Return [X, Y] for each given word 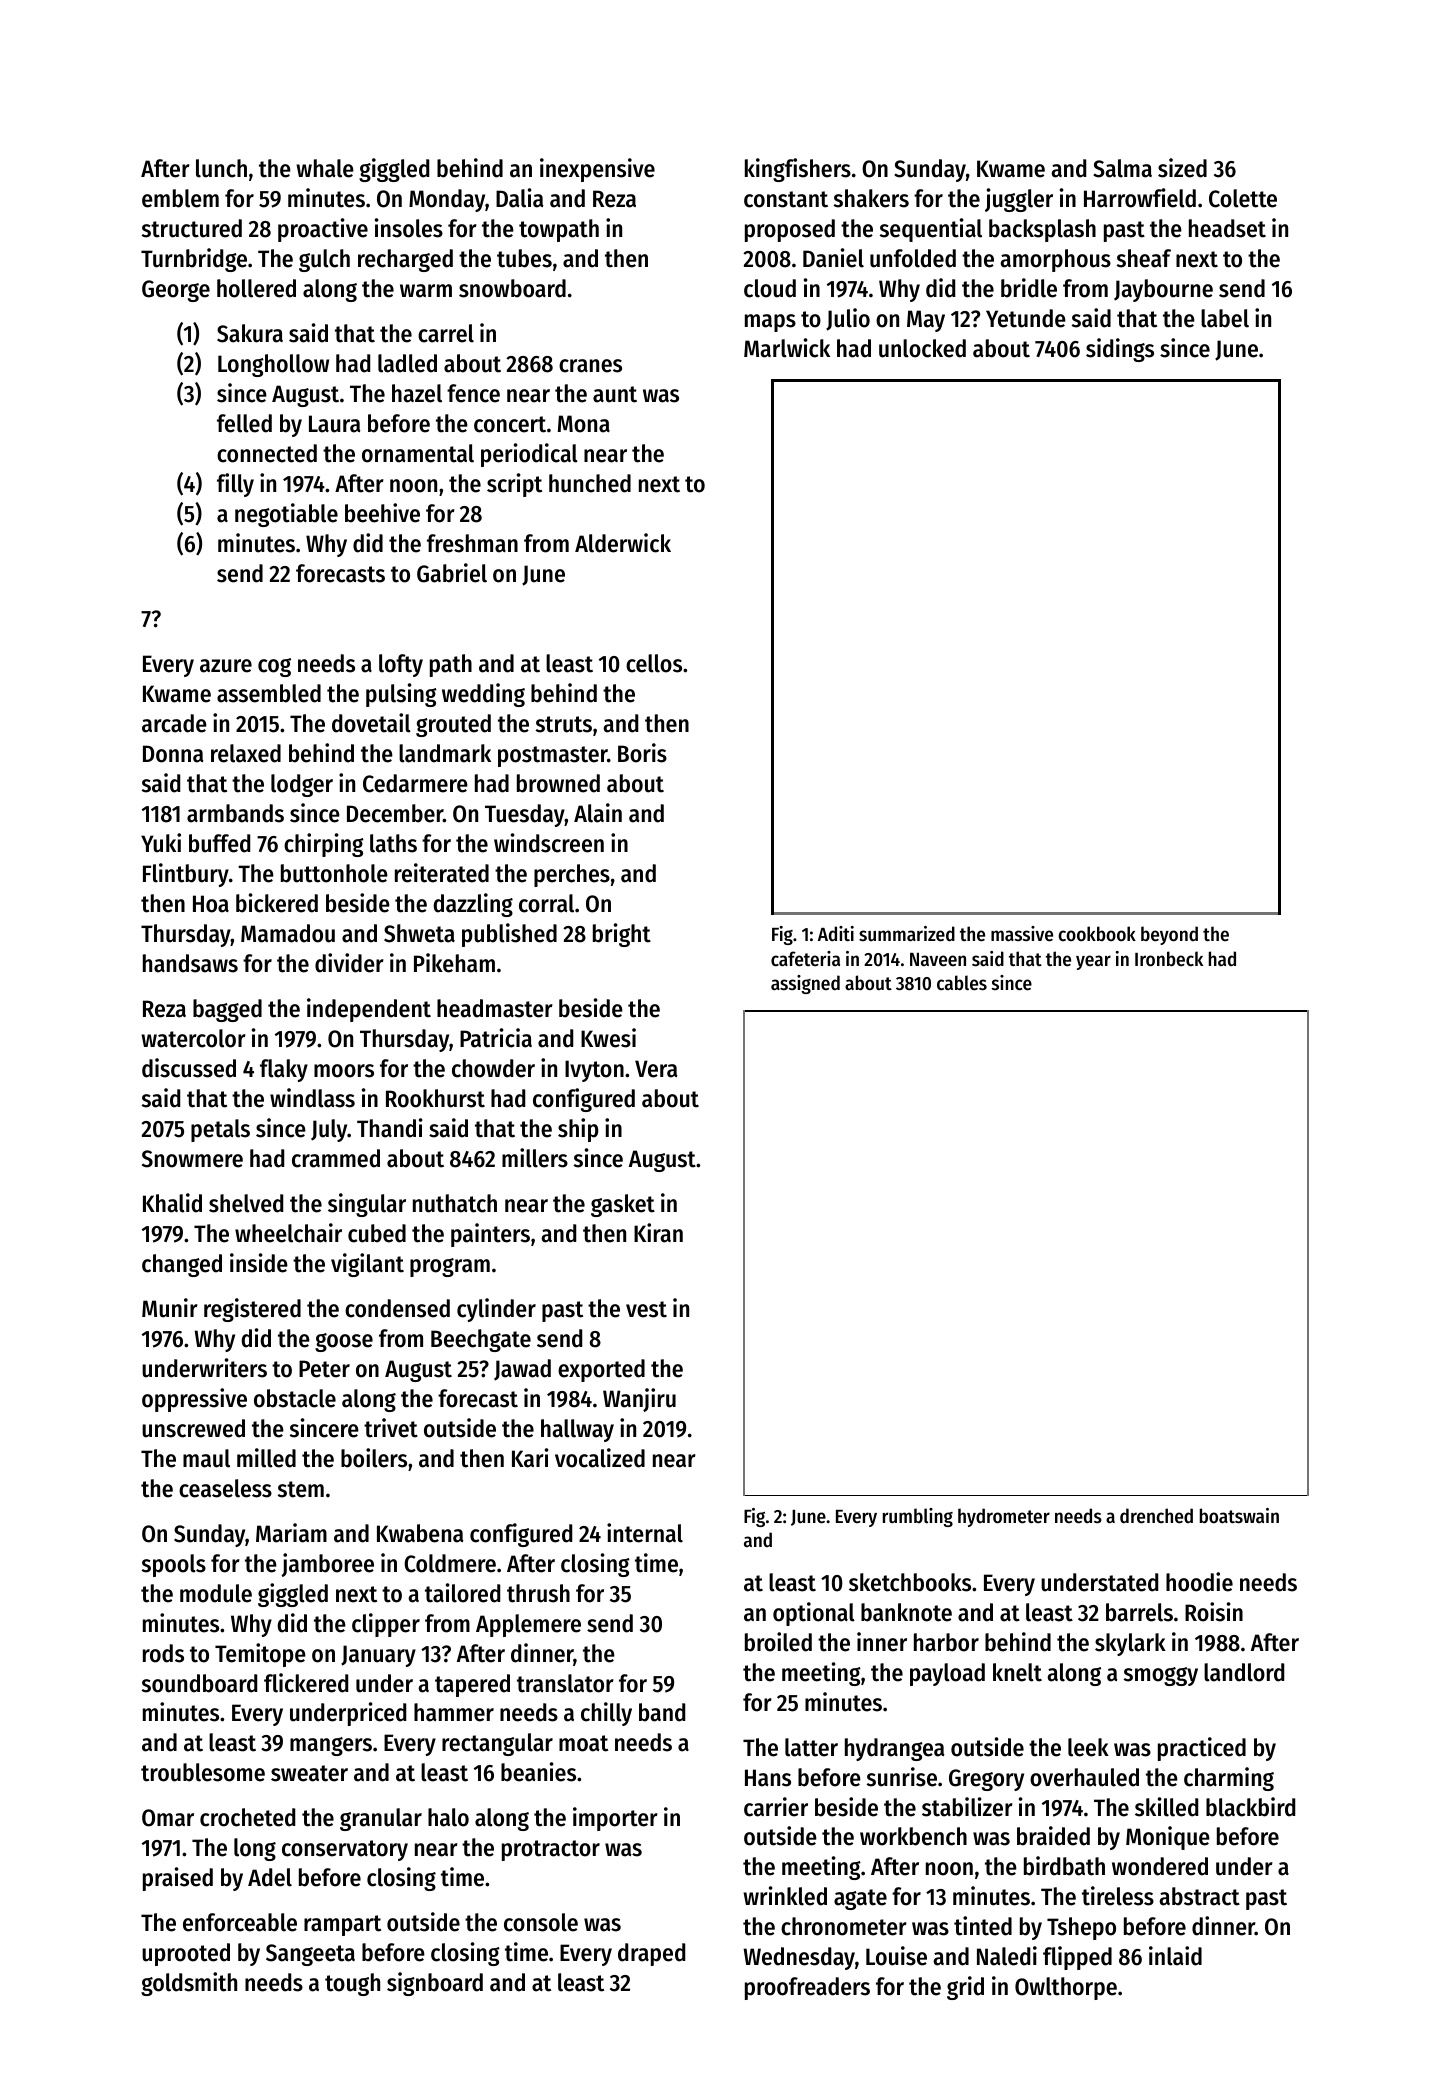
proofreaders [807, 1988]
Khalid [172, 1203]
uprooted [186, 1954]
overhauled [1084, 1777]
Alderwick [623, 543]
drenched [1156, 1516]
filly [235, 485]
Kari [530, 1458]
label [1225, 318]
